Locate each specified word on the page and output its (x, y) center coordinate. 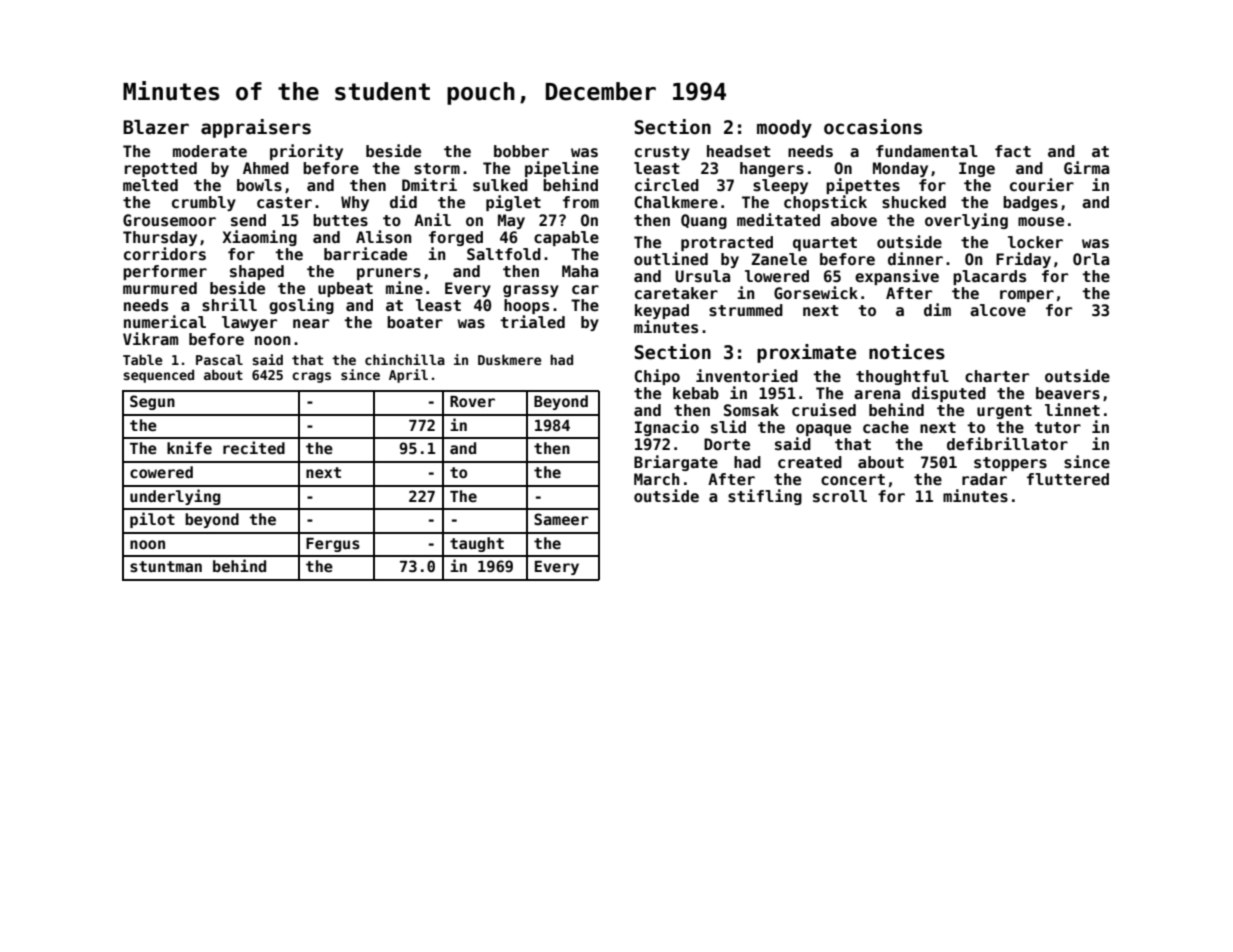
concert (853, 480)
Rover (472, 401)
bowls (259, 185)
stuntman (166, 566)
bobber (521, 151)
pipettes (863, 186)
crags (311, 377)
